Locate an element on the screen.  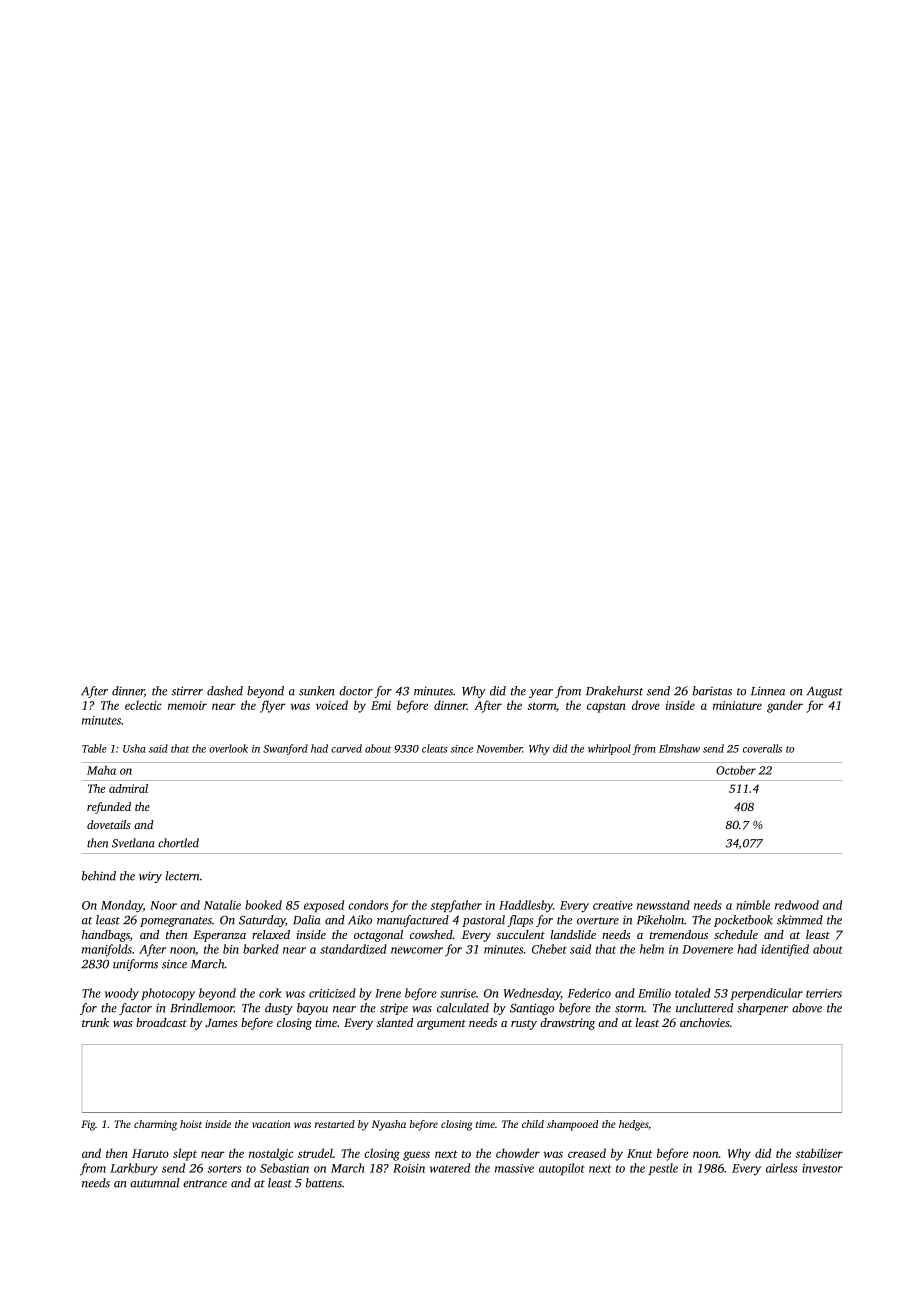
Usha is located at coordinates (134, 748).
